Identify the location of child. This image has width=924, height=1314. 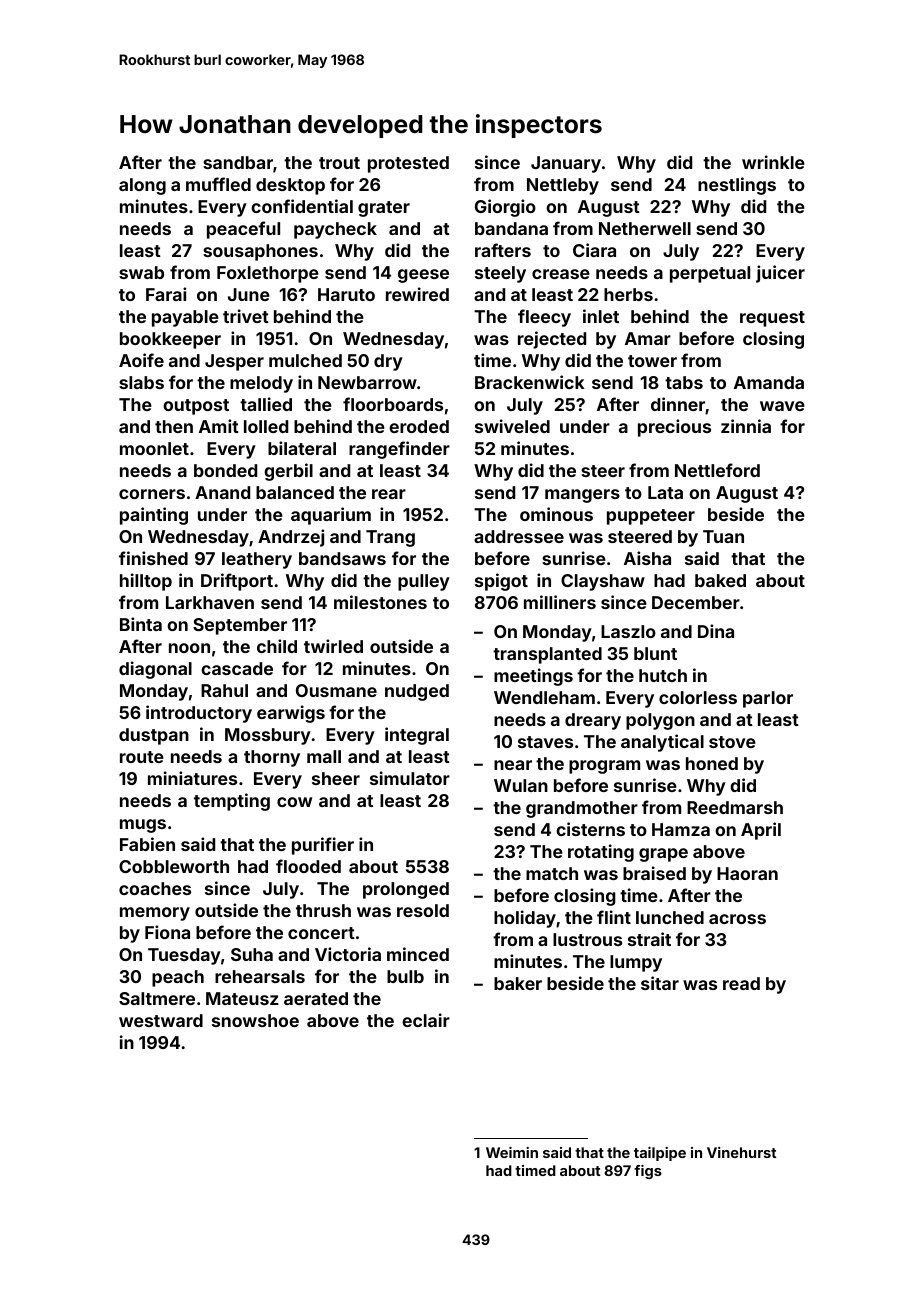
(277, 646).
